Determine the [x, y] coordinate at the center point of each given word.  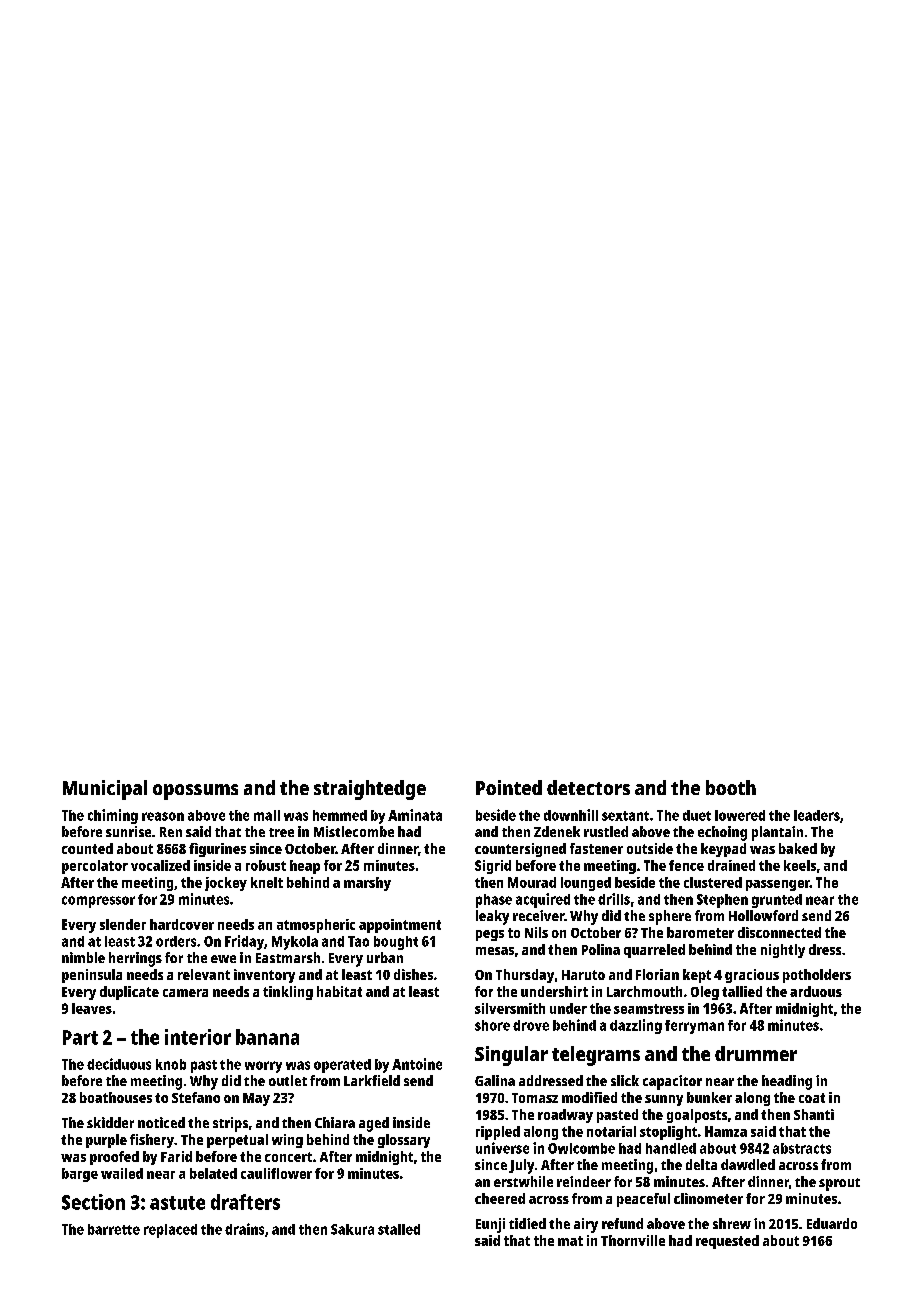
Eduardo [832, 1223]
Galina [495, 1080]
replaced [170, 1231]
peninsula [92, 976]
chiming [113, 816]
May [256, 1099]
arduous [816, 991]
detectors [588, 787]
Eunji [490, 1225]
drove [531, 1025]
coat [812, 1098]
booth [731, 787]
